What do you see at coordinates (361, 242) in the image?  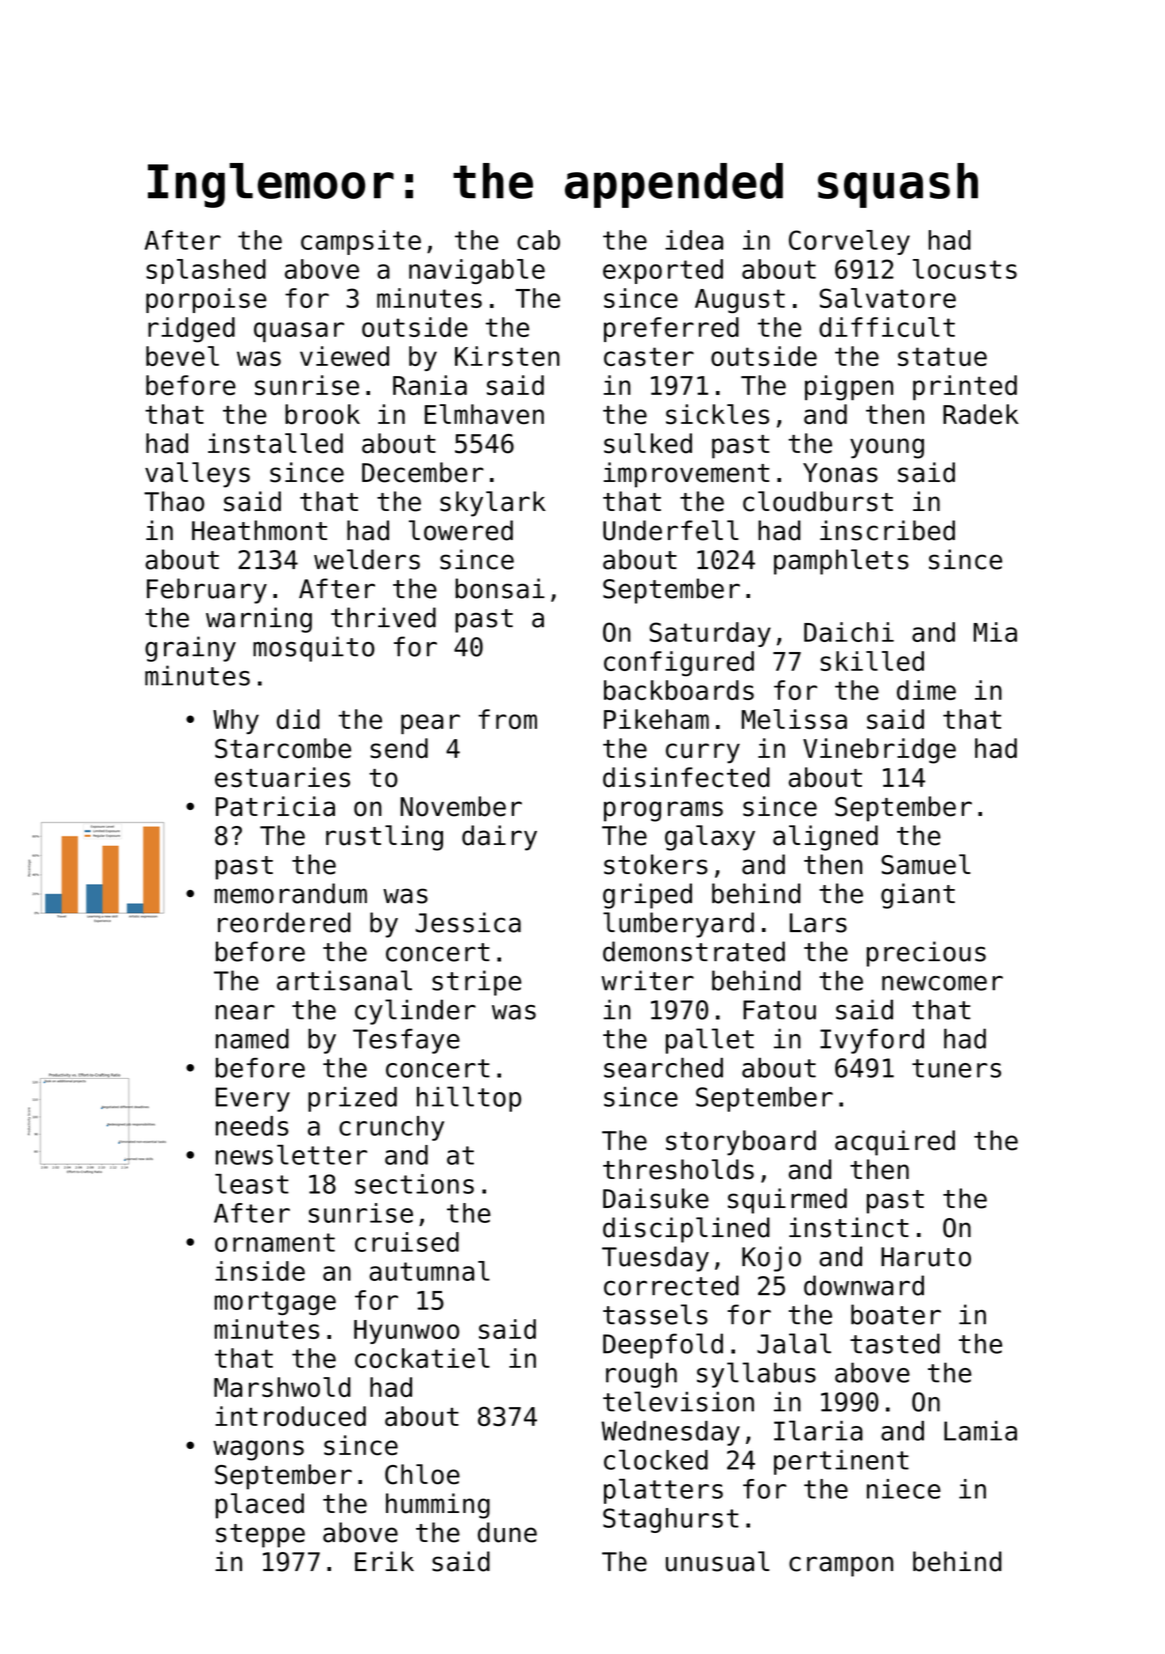 I see `campsite` at bounding box center [361, 242].
